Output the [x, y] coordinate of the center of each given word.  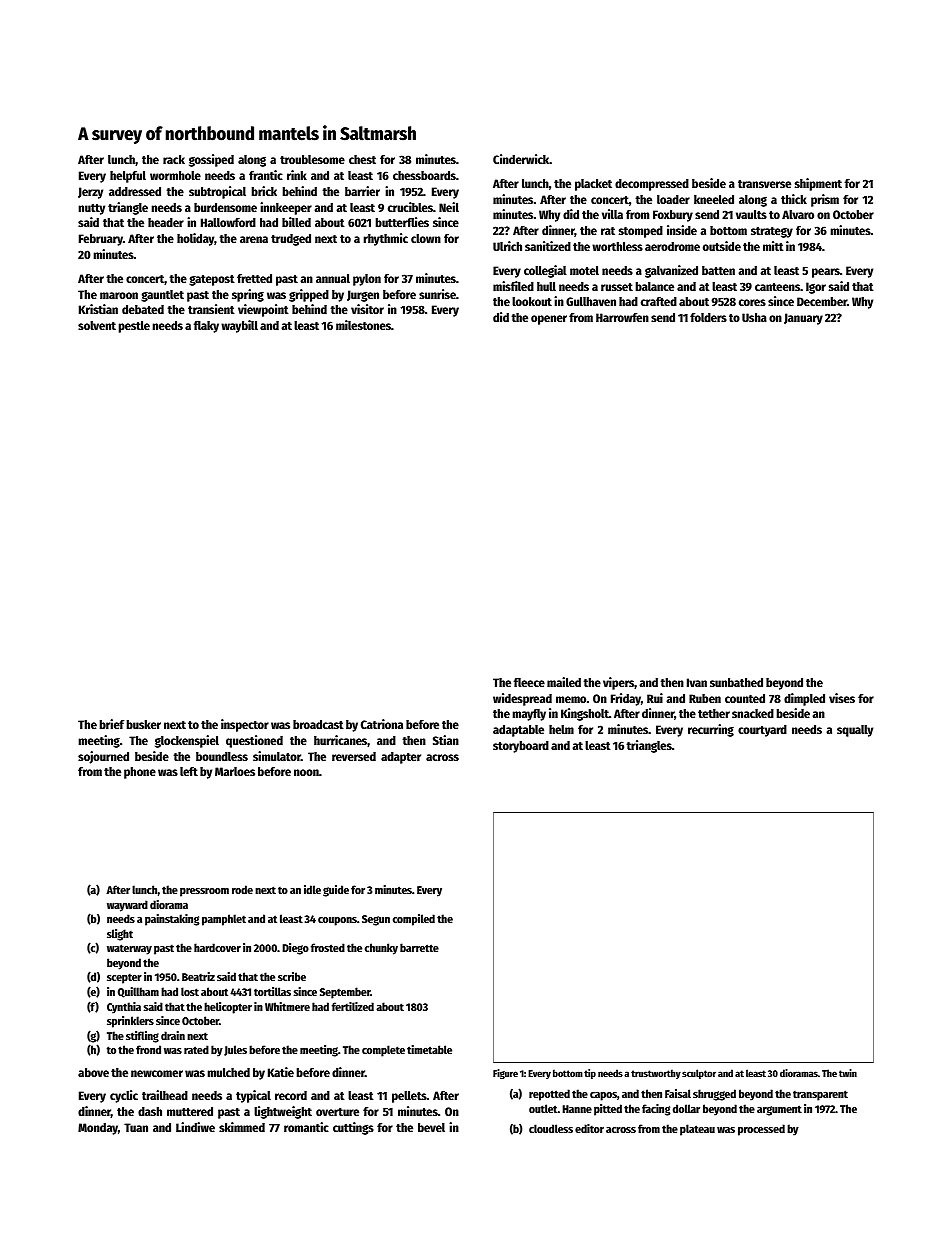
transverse [764, 184]
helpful [128, 177]
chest [362, 159]
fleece [529, 682]
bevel [431, 1127]
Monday [98, 1129]
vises [842, 698]
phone [140, 773]
